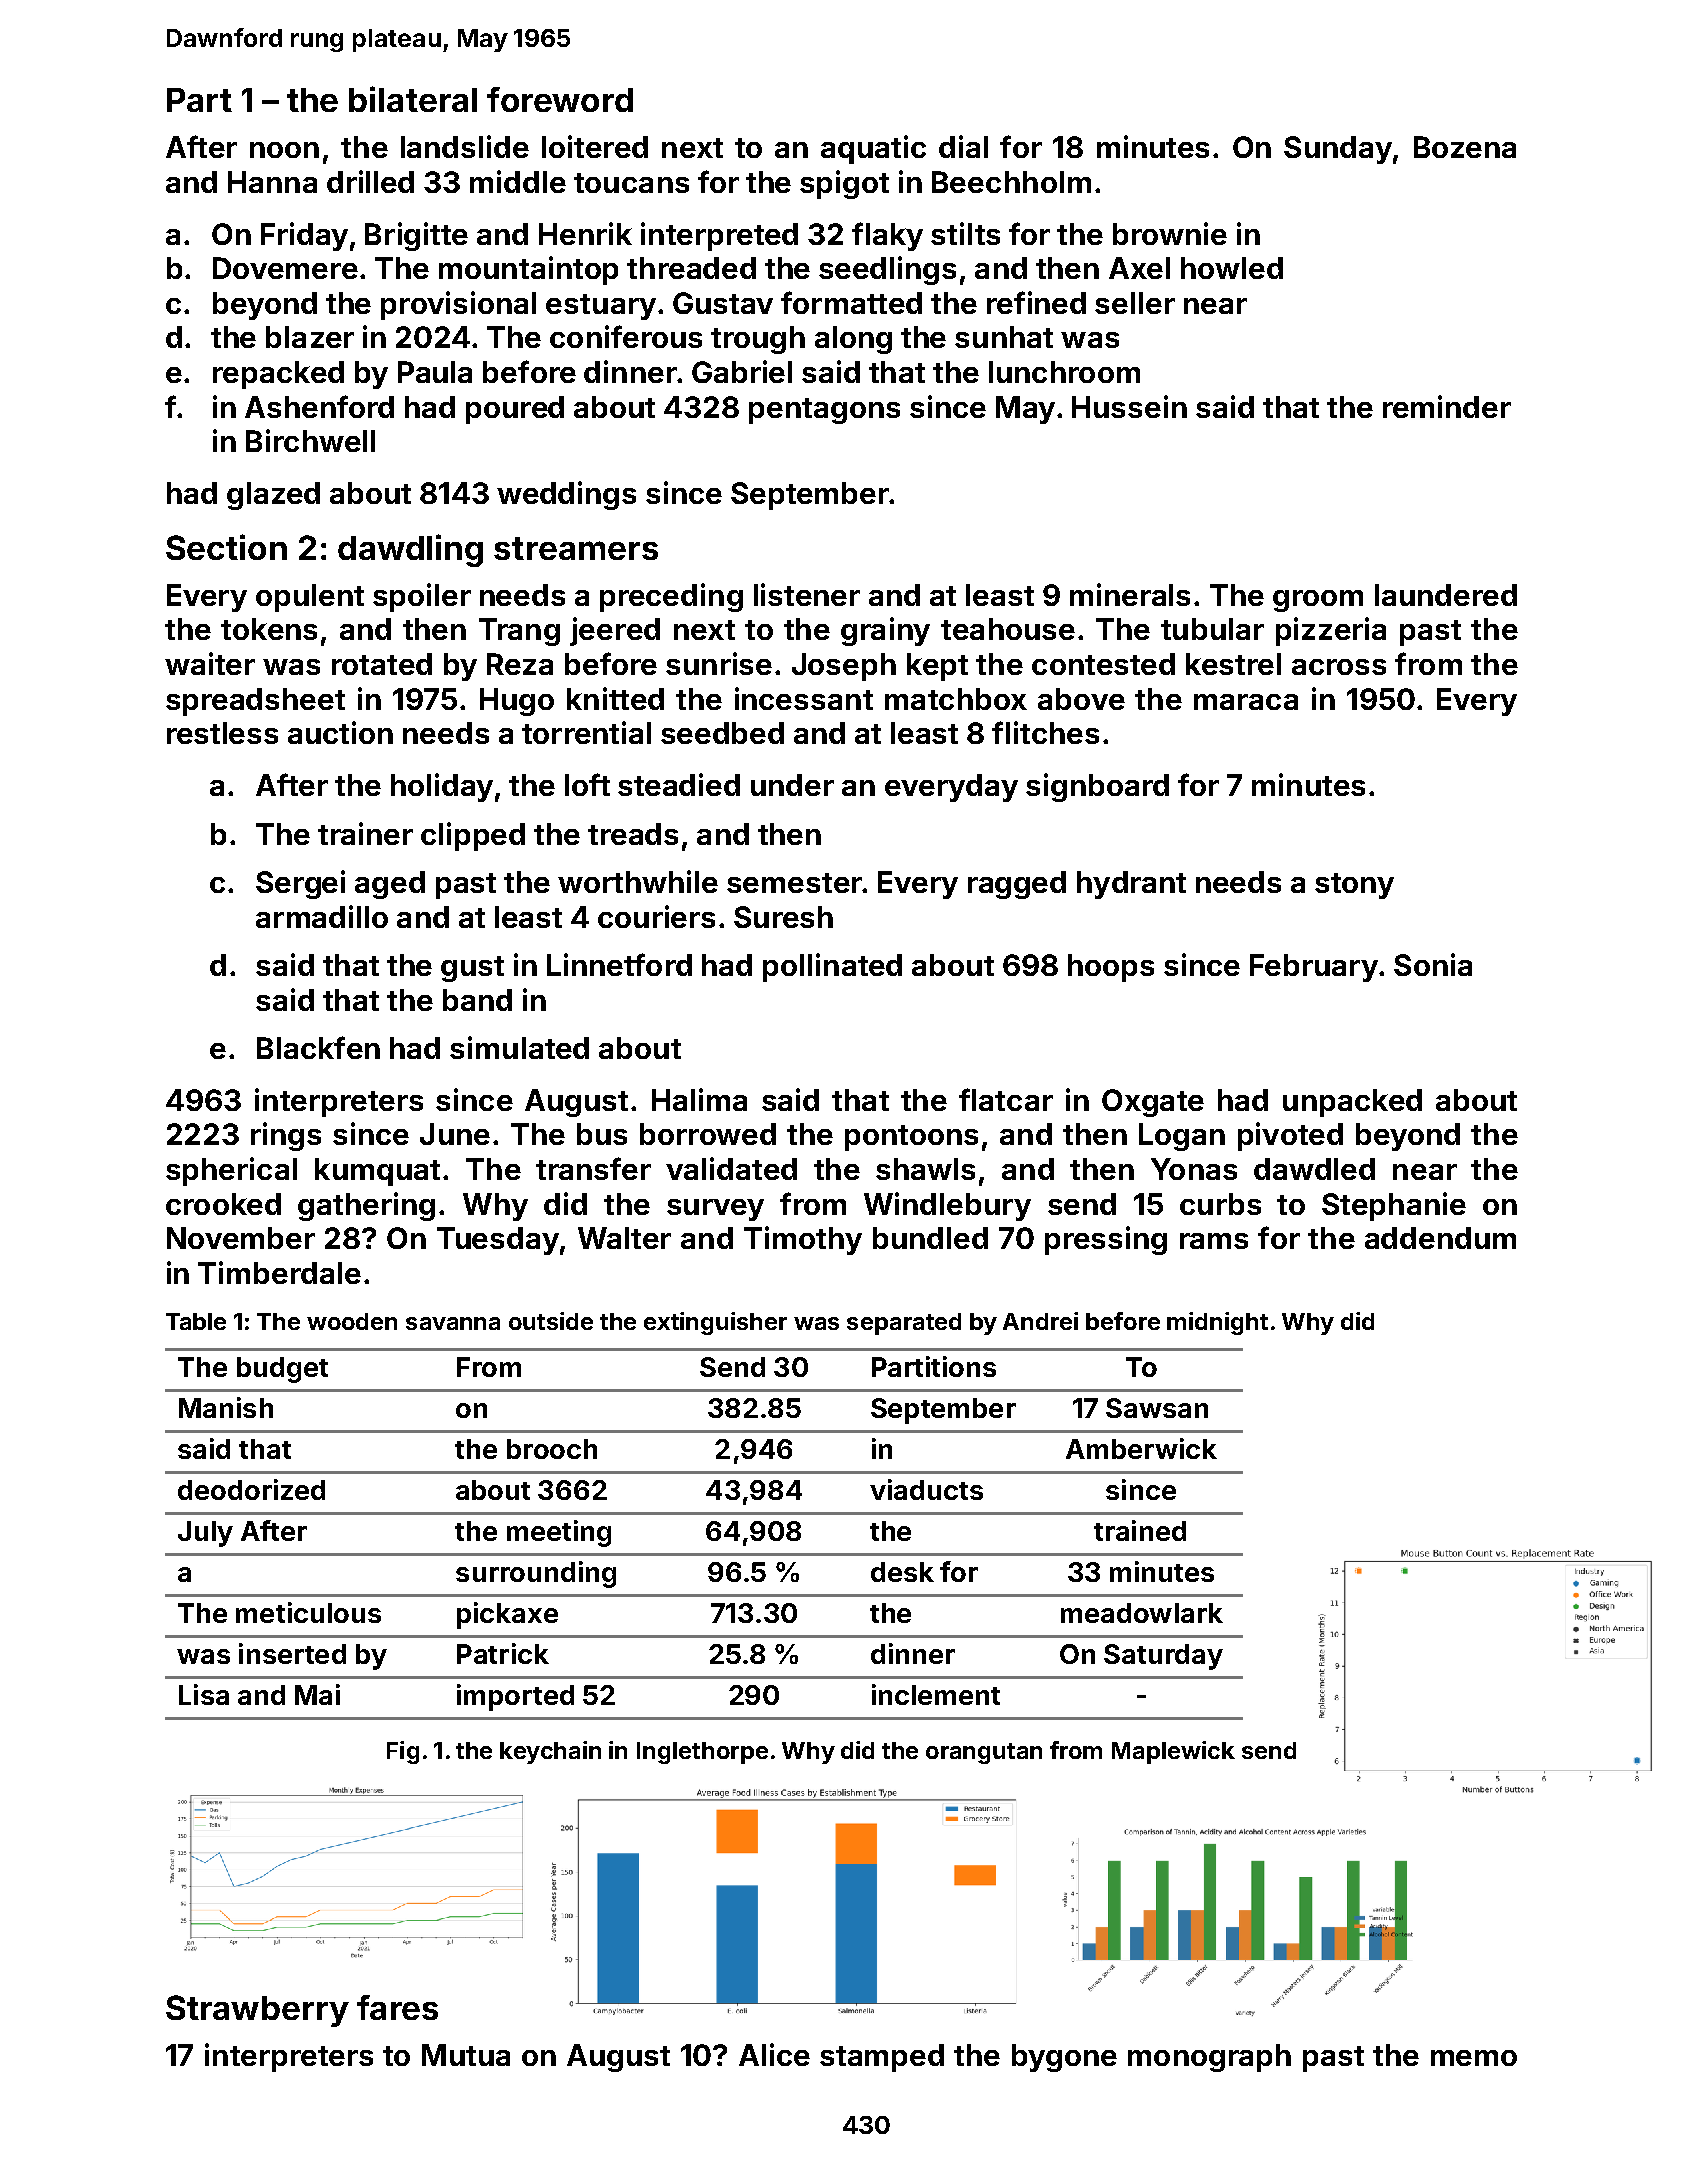  What do you see at coordinates (413, 99) in the page?
I see `bilateral` at bounding box center [413, 99].
